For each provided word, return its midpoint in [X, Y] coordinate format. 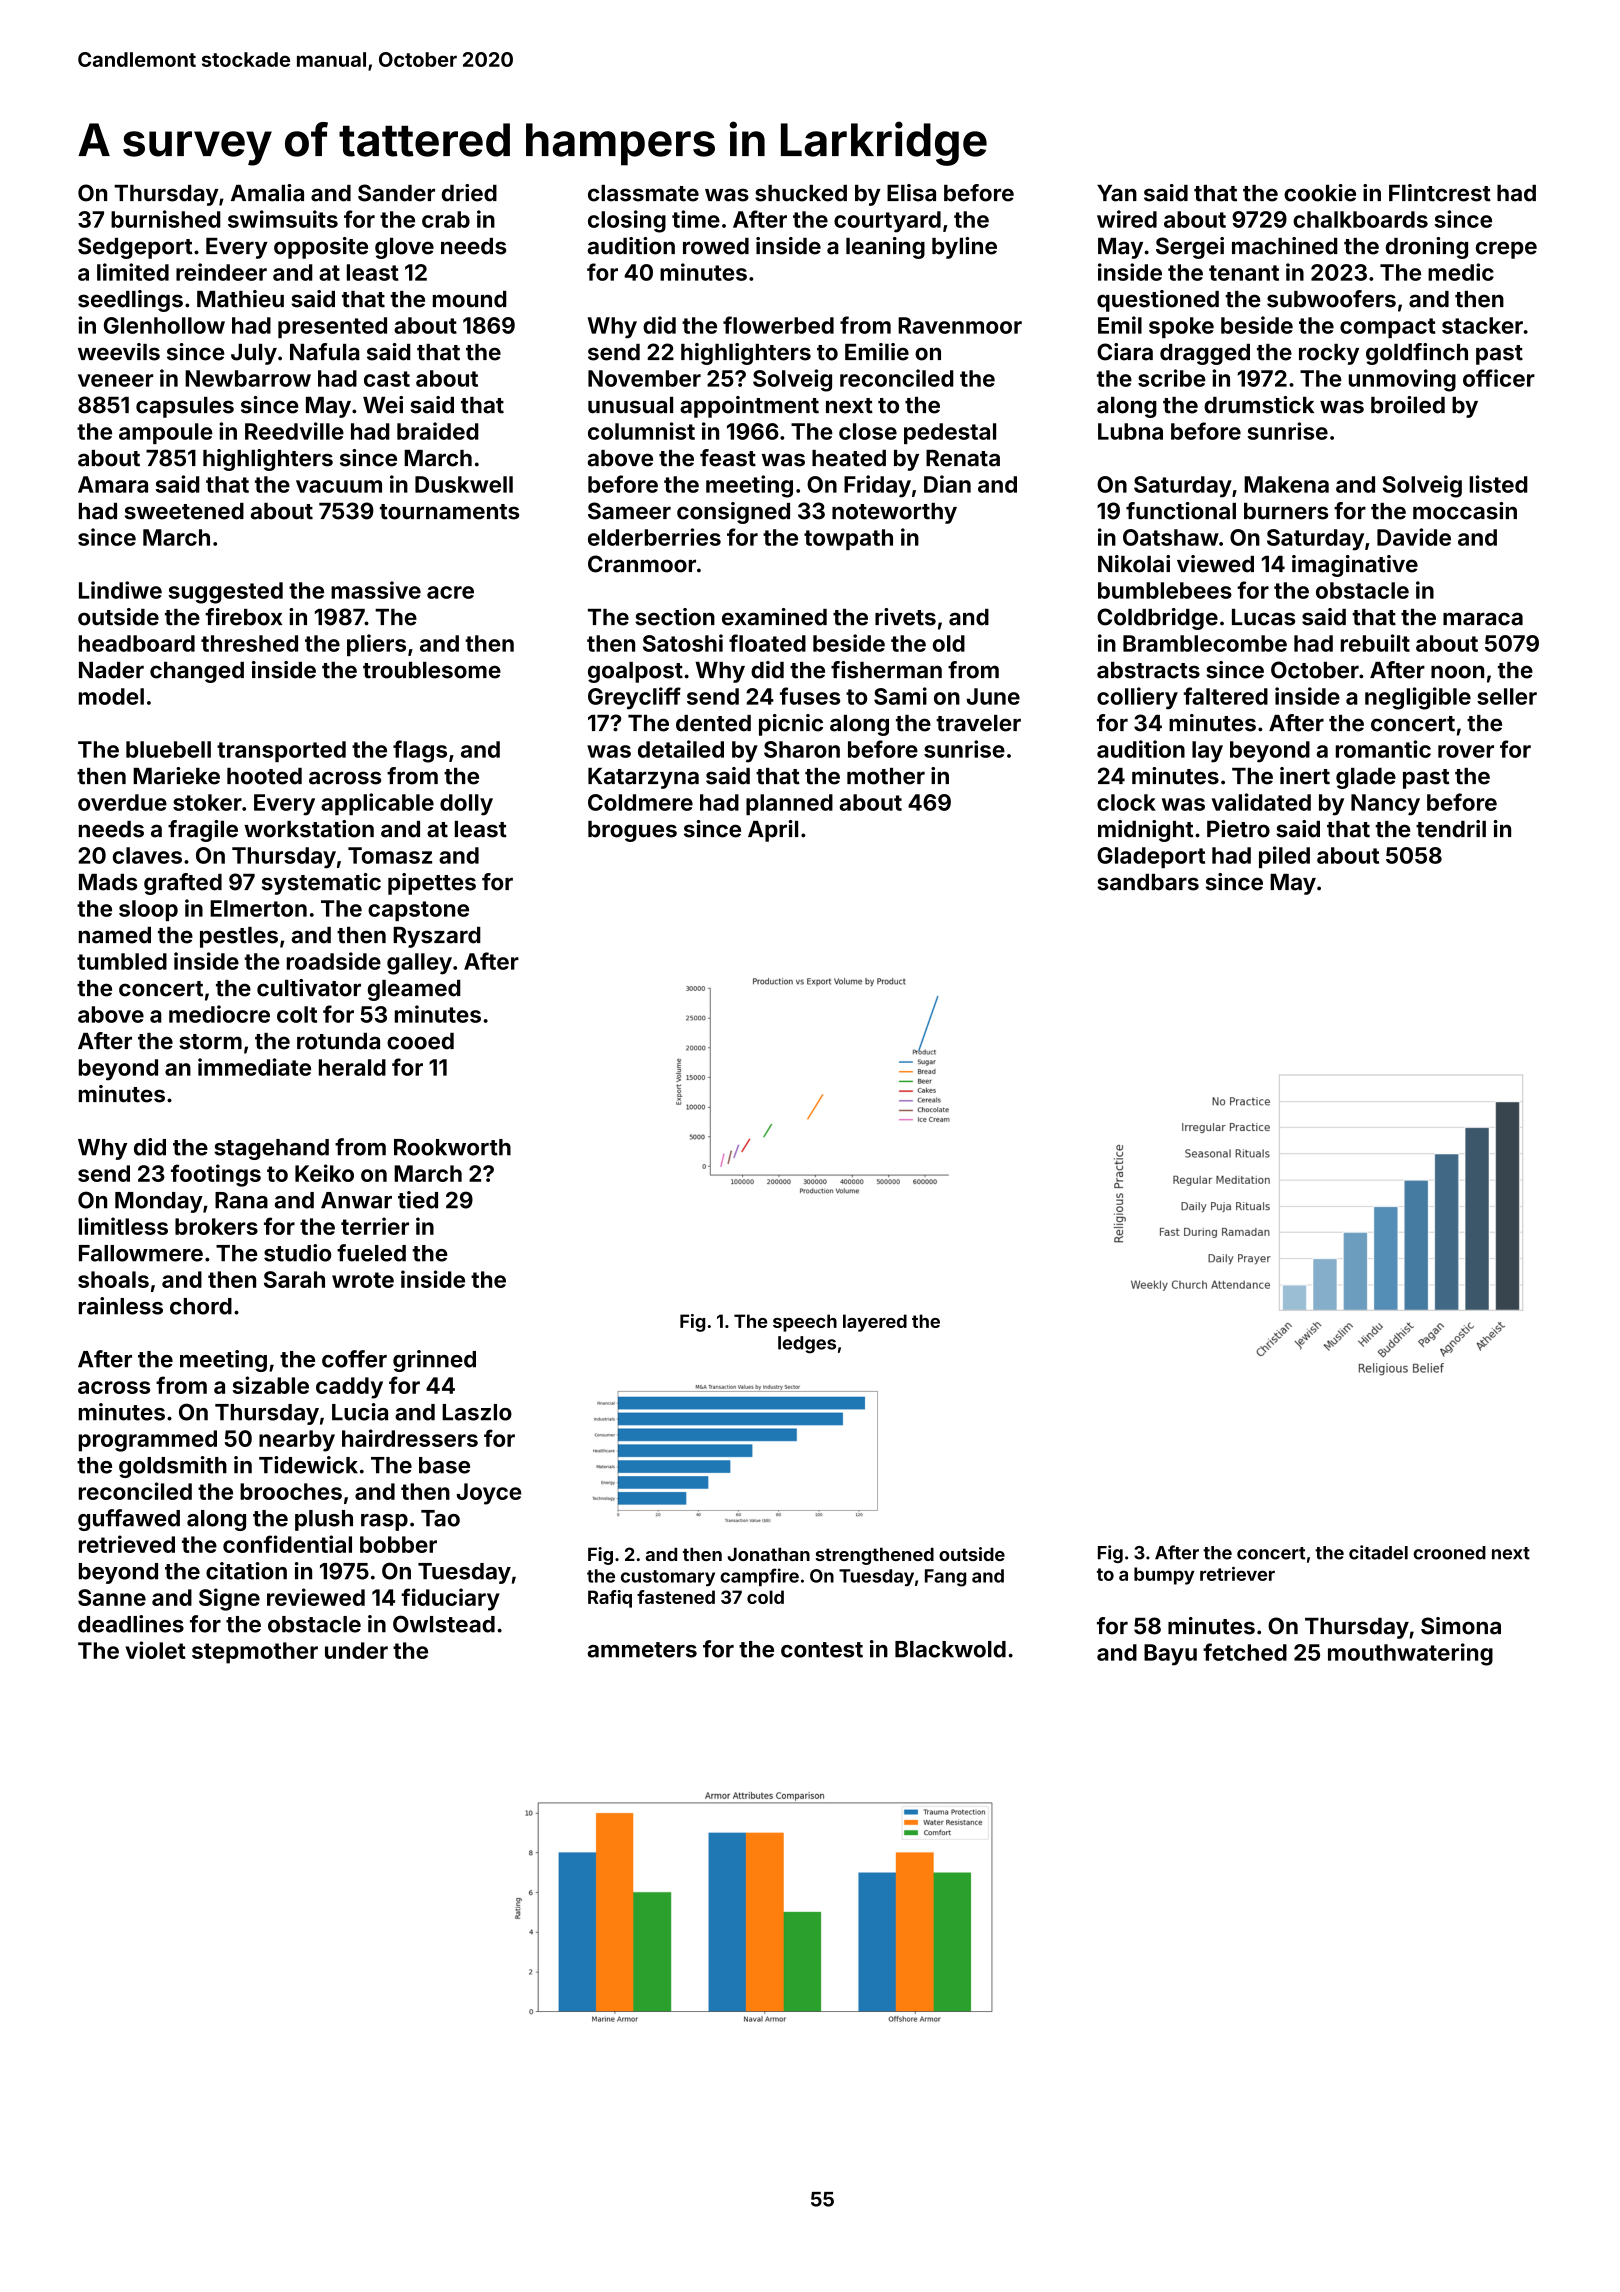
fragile [203, 831]
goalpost [635, 672]
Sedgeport [135, 248]
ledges [807, 1345]
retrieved [127, 1544]
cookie [1320, 193]
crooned [1449, 1553]
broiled [1408, 405]
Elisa [911, 193]
